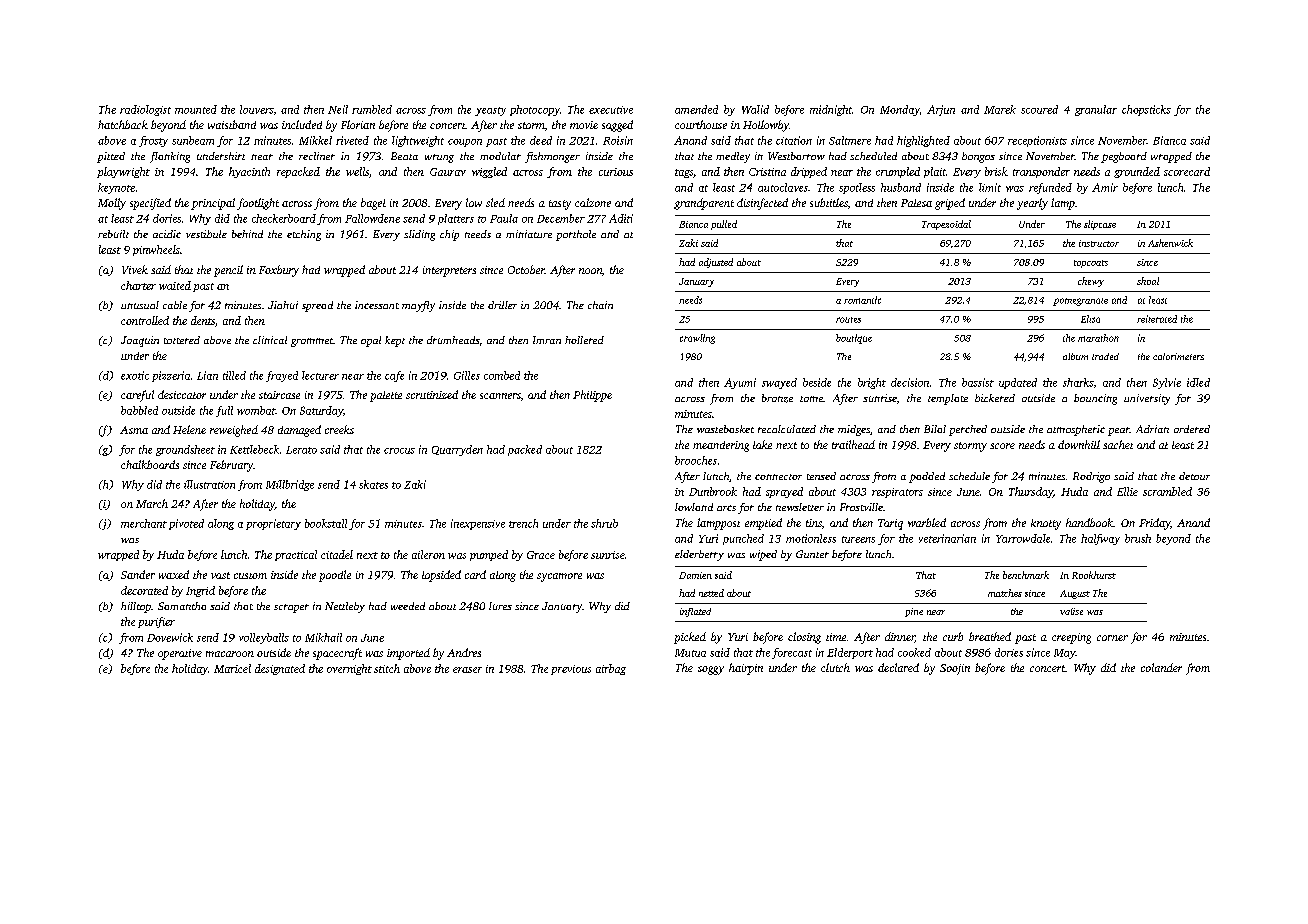 The width and height of the image is (1308, 924). Describe the element at coordinates (697, 339) in the image. I see `crawling` at that location.
